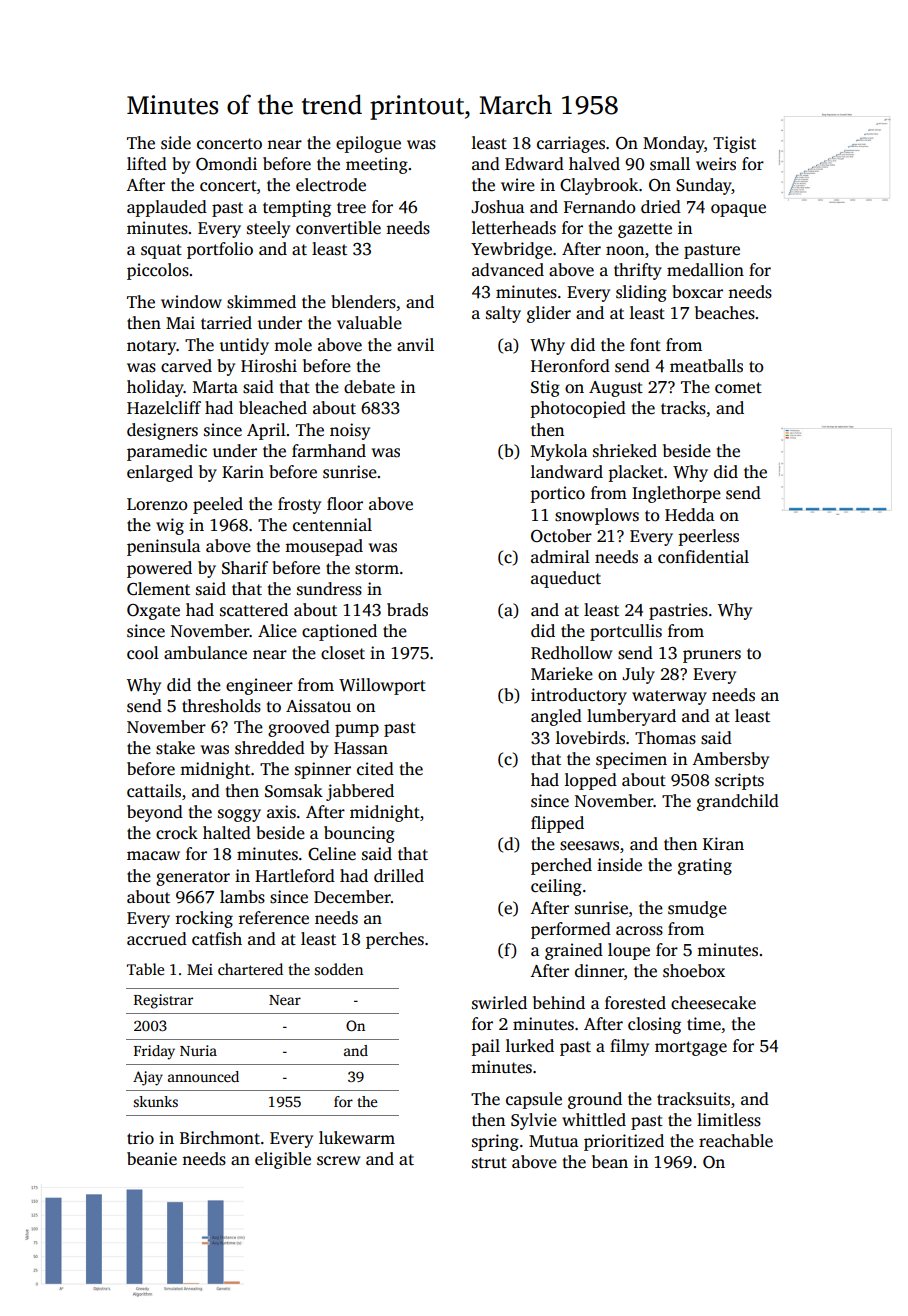 Image resolution: width=908 pixels, height=1316 pixels. Describe the element at coordinates (624, 1142) in the document. I see `prioritized` at that location.
